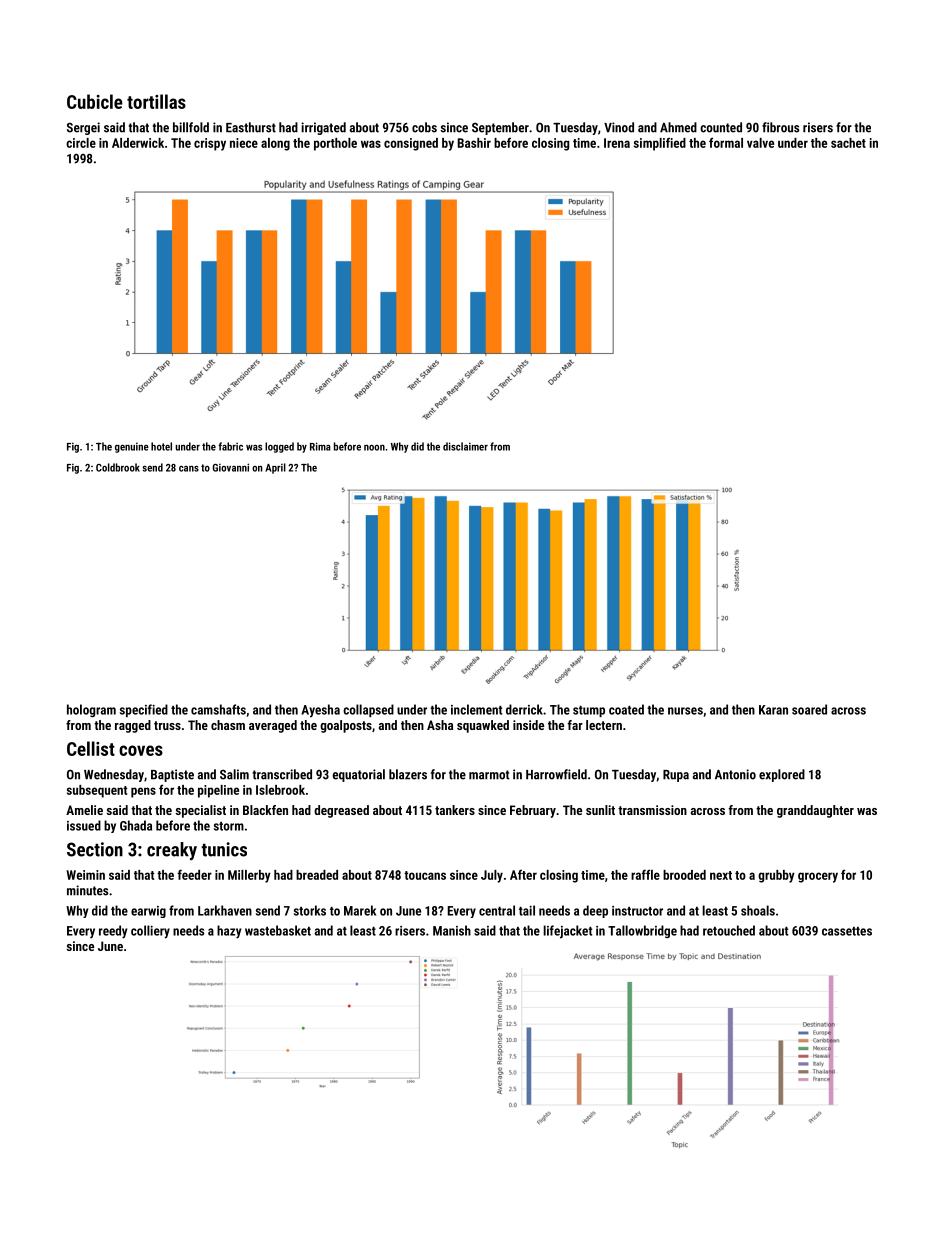 Image resolution: width=952 pixels, height=1233 pixels. I want to click on Rima, so click(320, 446).
